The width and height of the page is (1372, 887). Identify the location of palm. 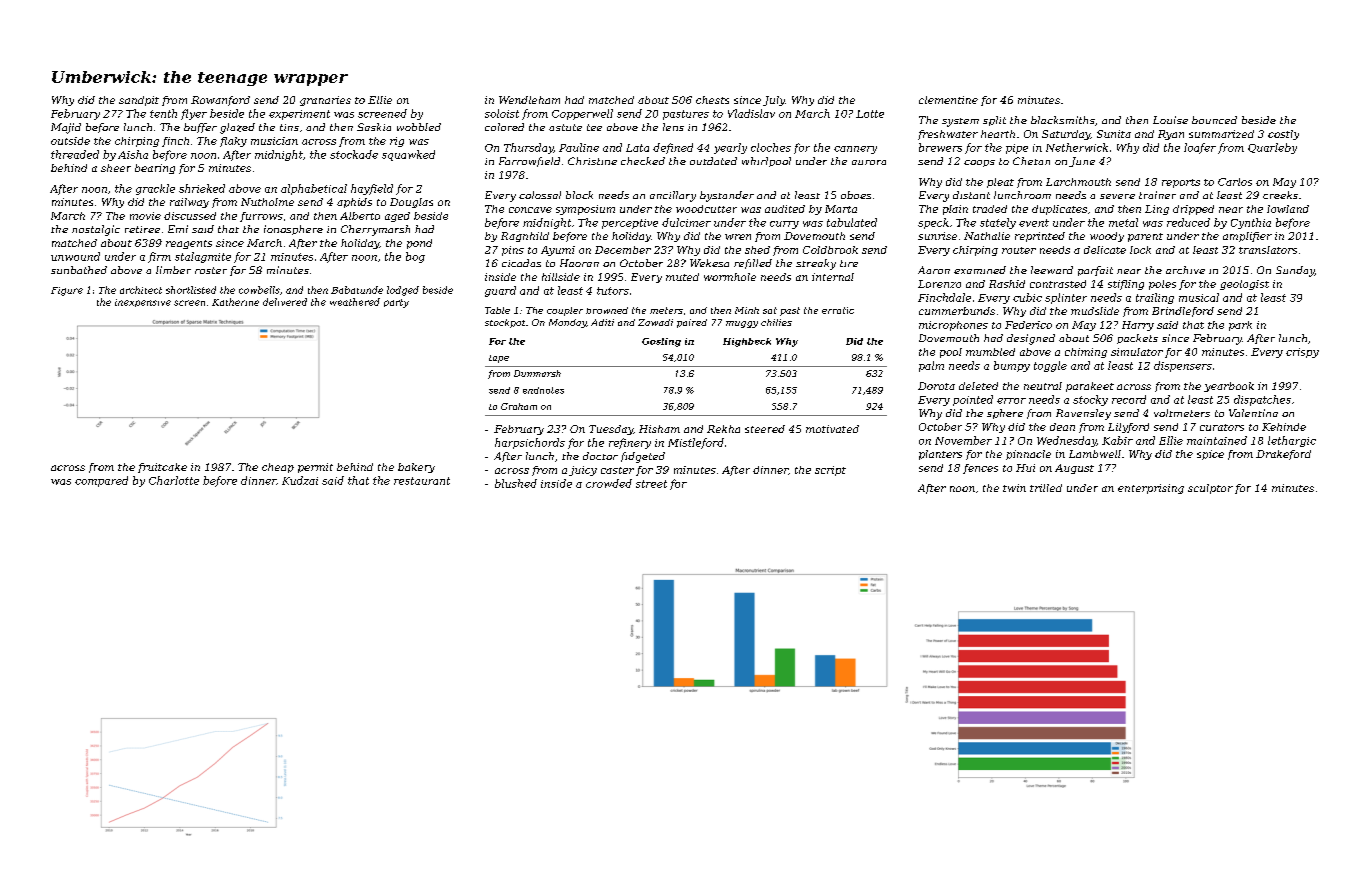
(931, 366).
